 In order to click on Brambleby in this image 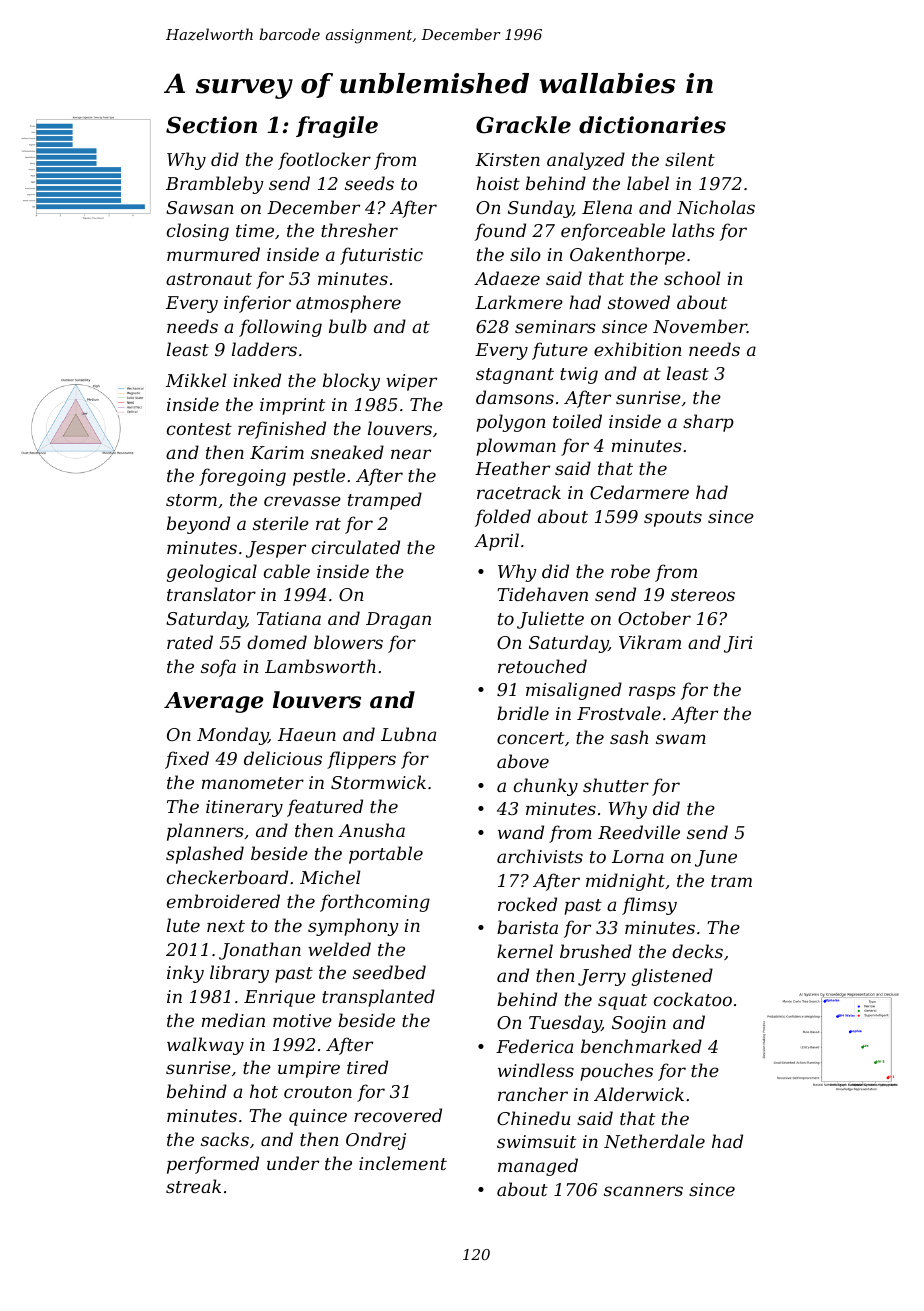, I will do `click(215, 185)`.
